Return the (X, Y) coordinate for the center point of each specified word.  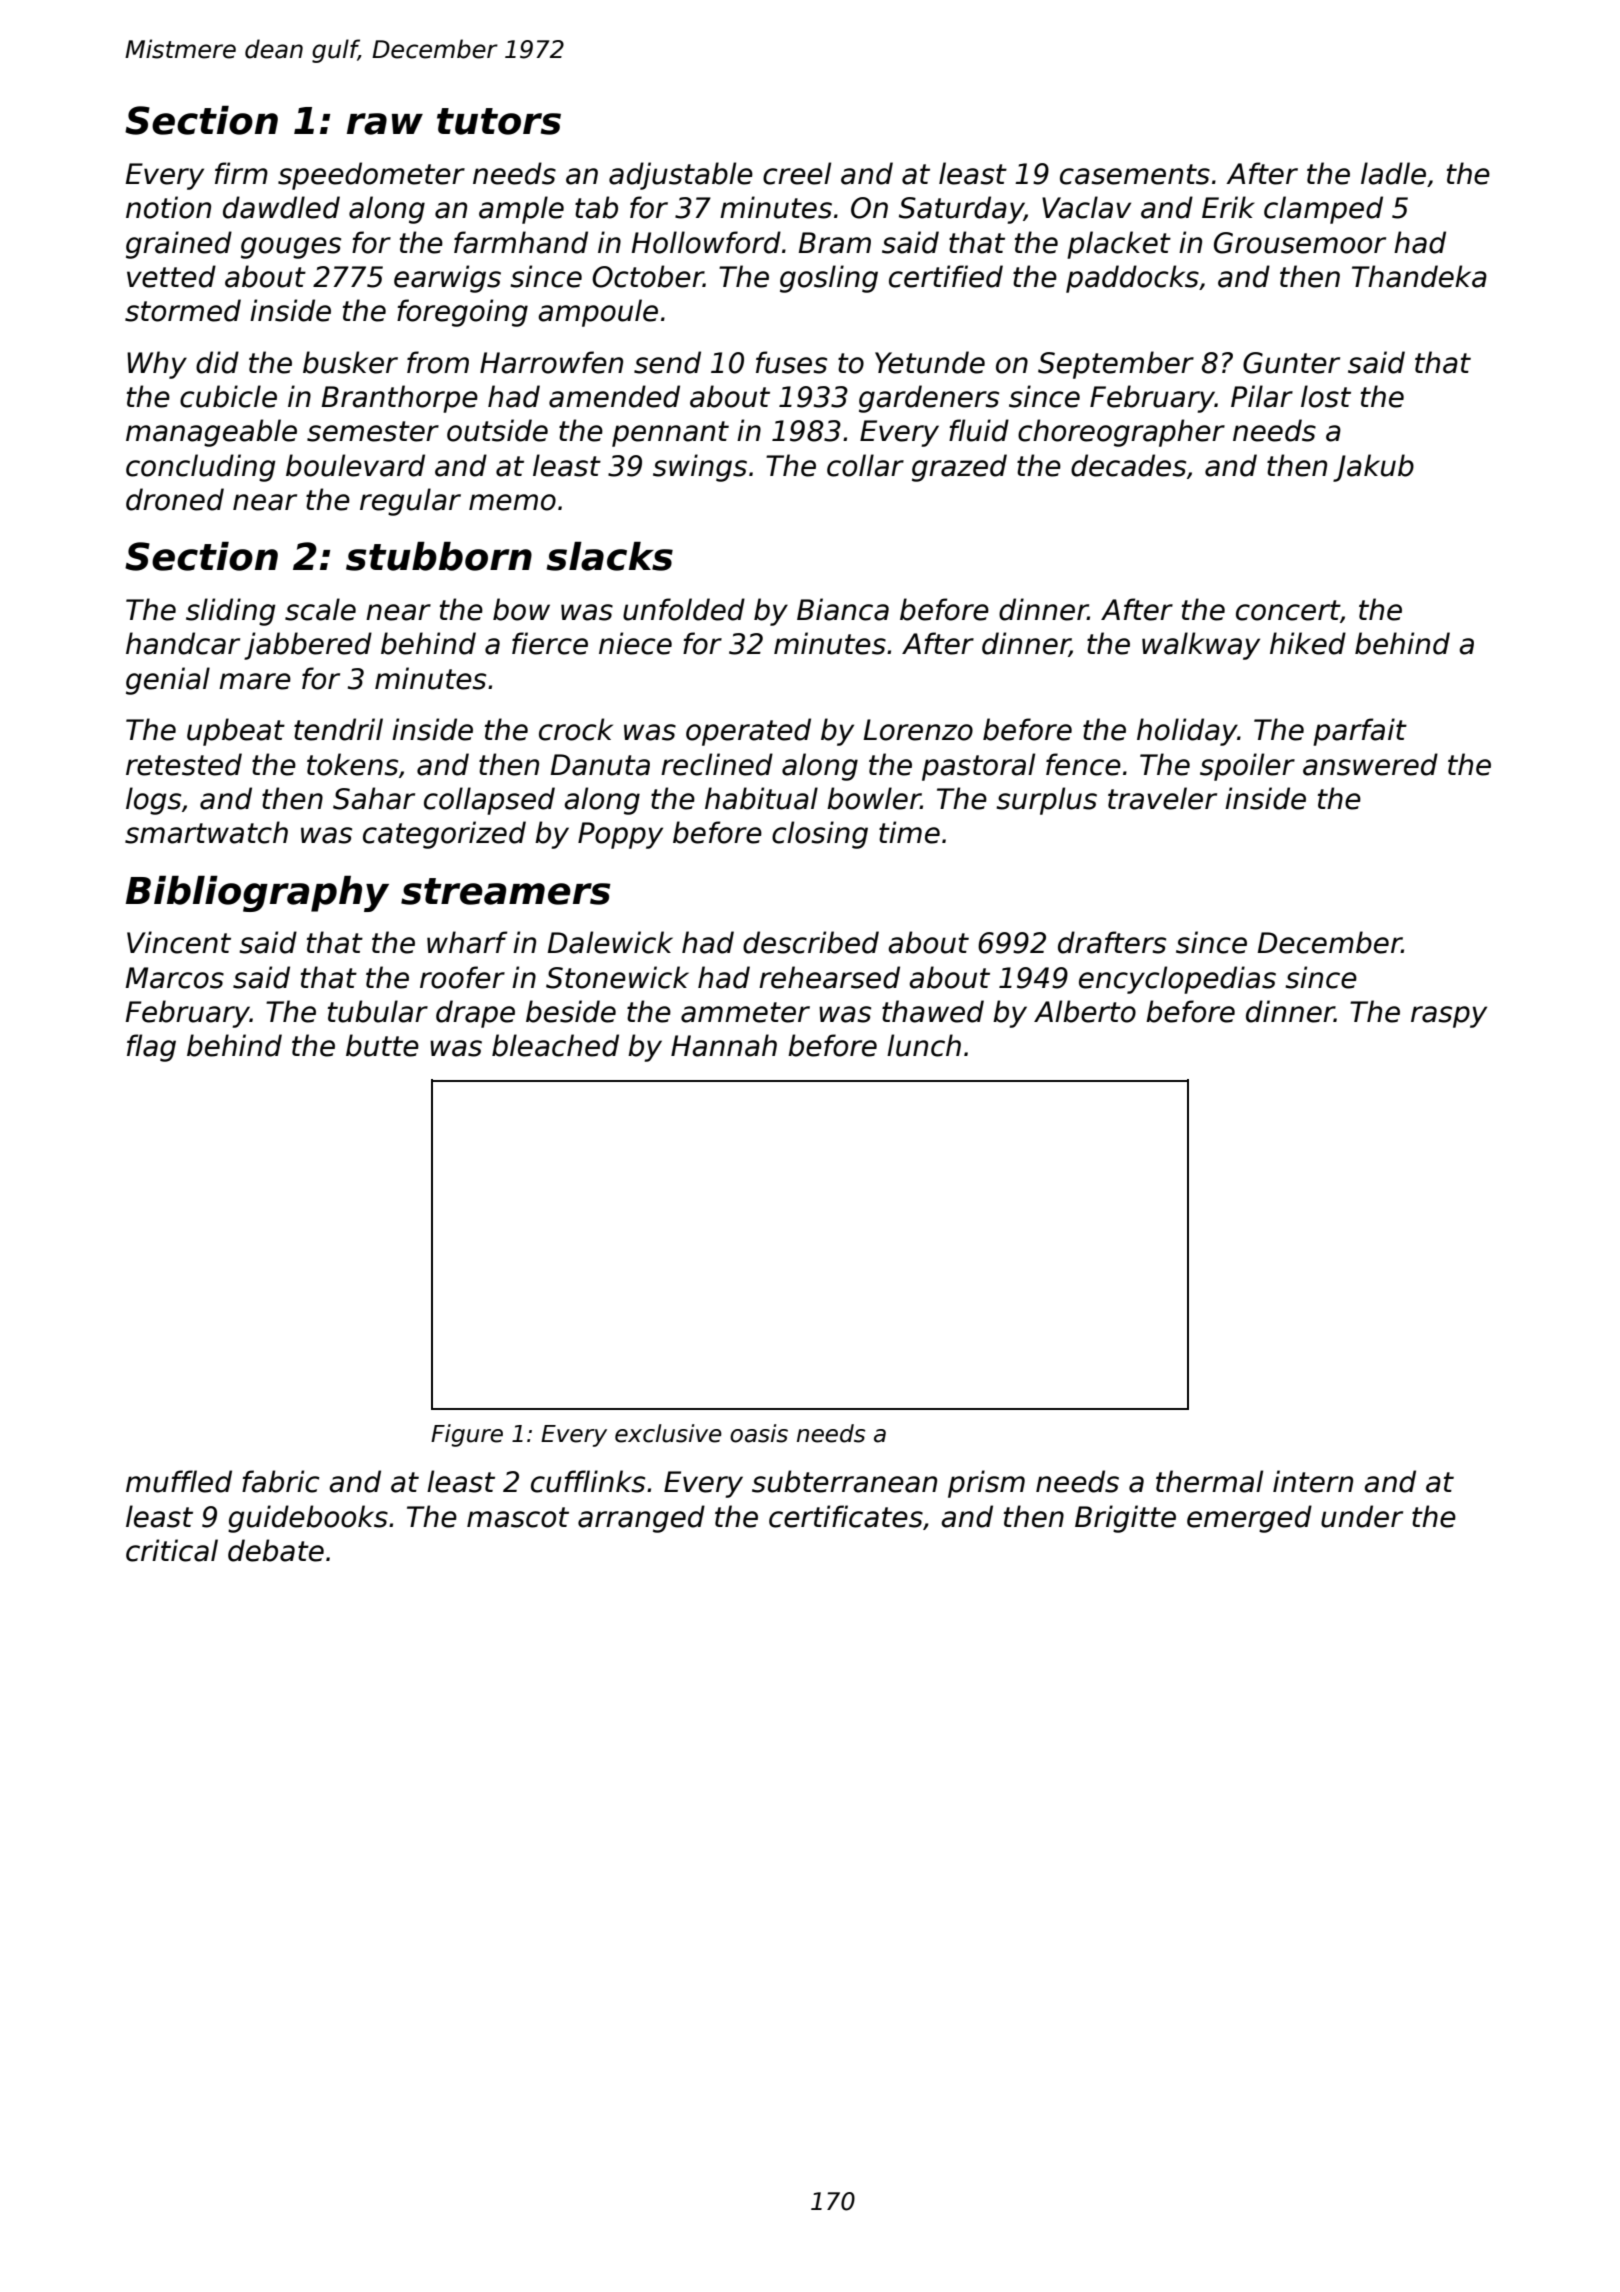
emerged (1249, 1519)
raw (385, 124)
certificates (846, 1516)
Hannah (724, 1045)
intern (1313, 1481)
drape (475, 1014)
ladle (1393, 173)
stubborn (439, 556)
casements (1135, 174)
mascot (518, 1517)
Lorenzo (918, 730)
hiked (1308, 643)
